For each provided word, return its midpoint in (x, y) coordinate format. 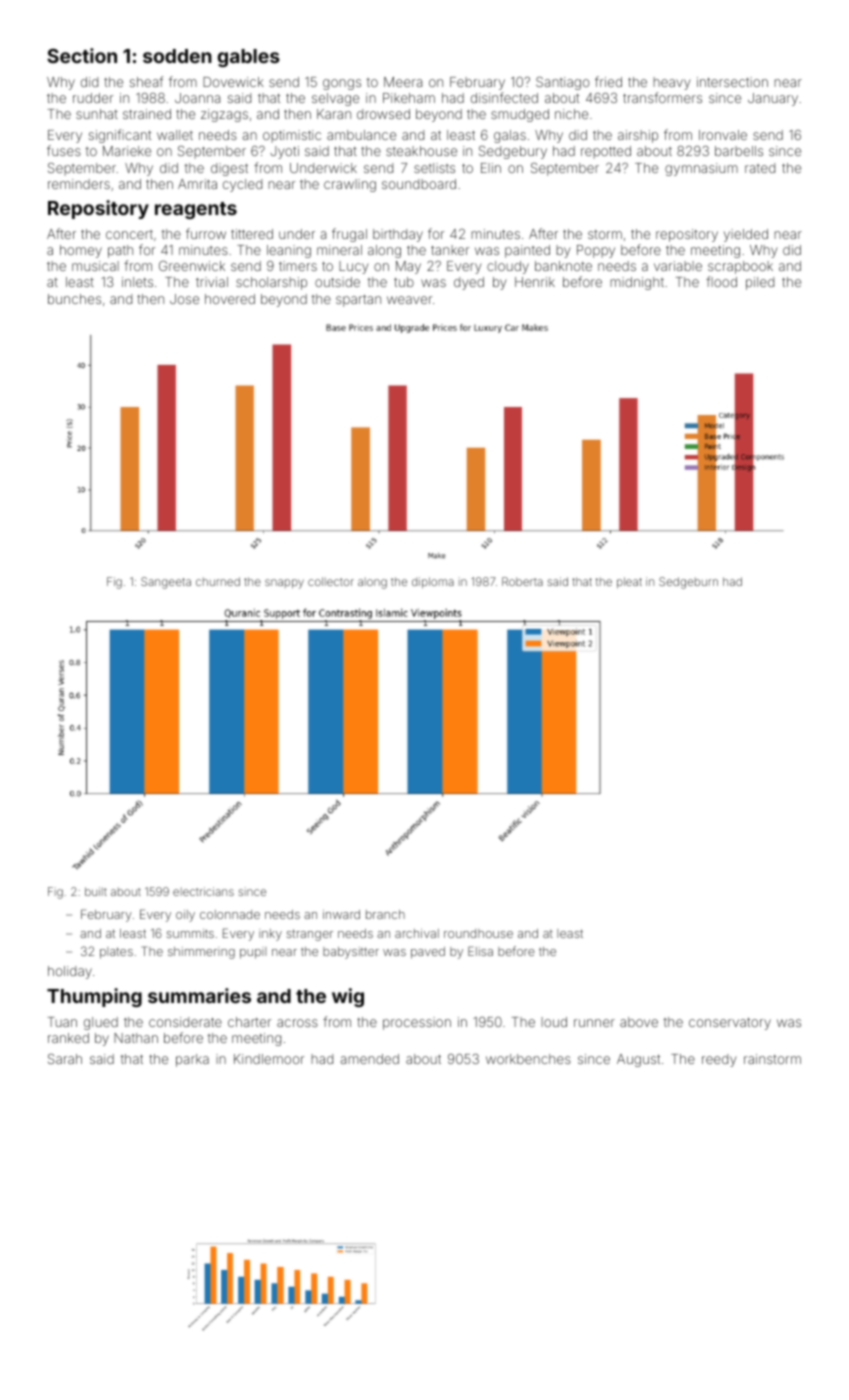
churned (218, 581)
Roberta (522, 581)
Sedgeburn (688, 583)
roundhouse (478, 933)
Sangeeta (166, 583)
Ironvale (723, 135)
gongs (342, 84)
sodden (177, 56)
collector (331, 581)
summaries (199, 995)
